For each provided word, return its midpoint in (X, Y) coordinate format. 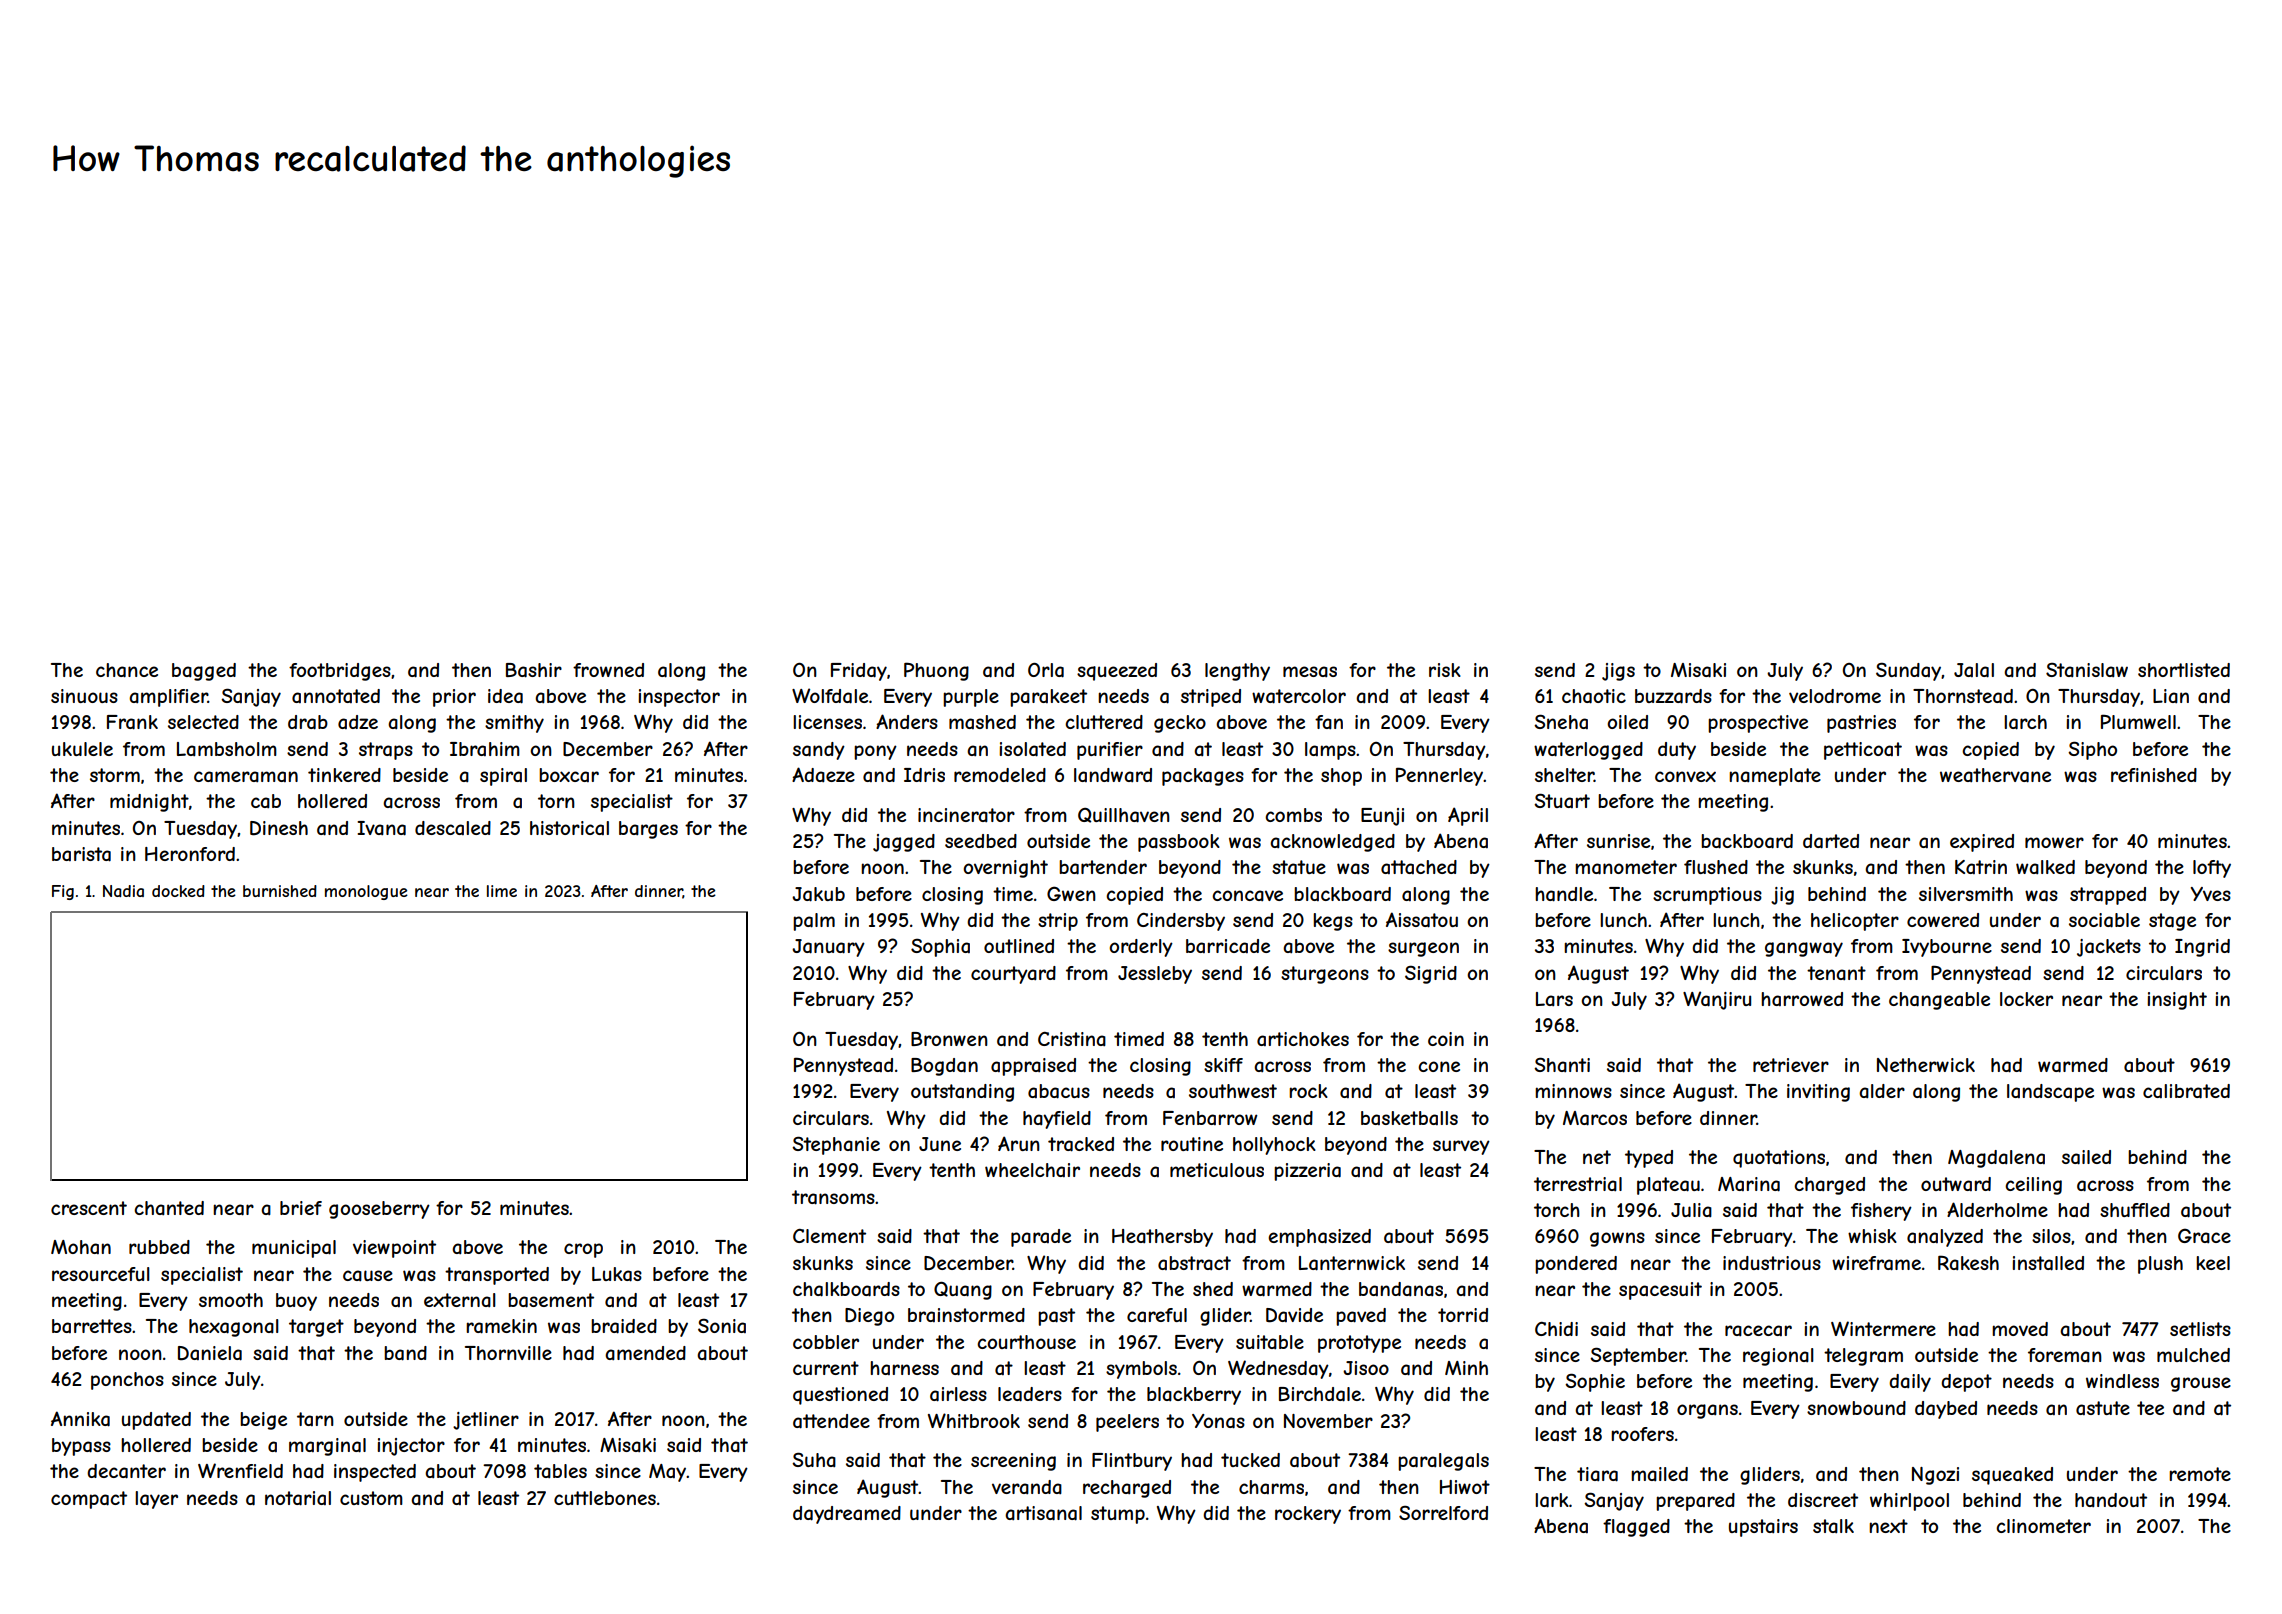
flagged (1636, 1528)
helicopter (1855, 922)
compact (89, 1500)
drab (308, 722)
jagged (904, 843)
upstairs (1763, 1528)
